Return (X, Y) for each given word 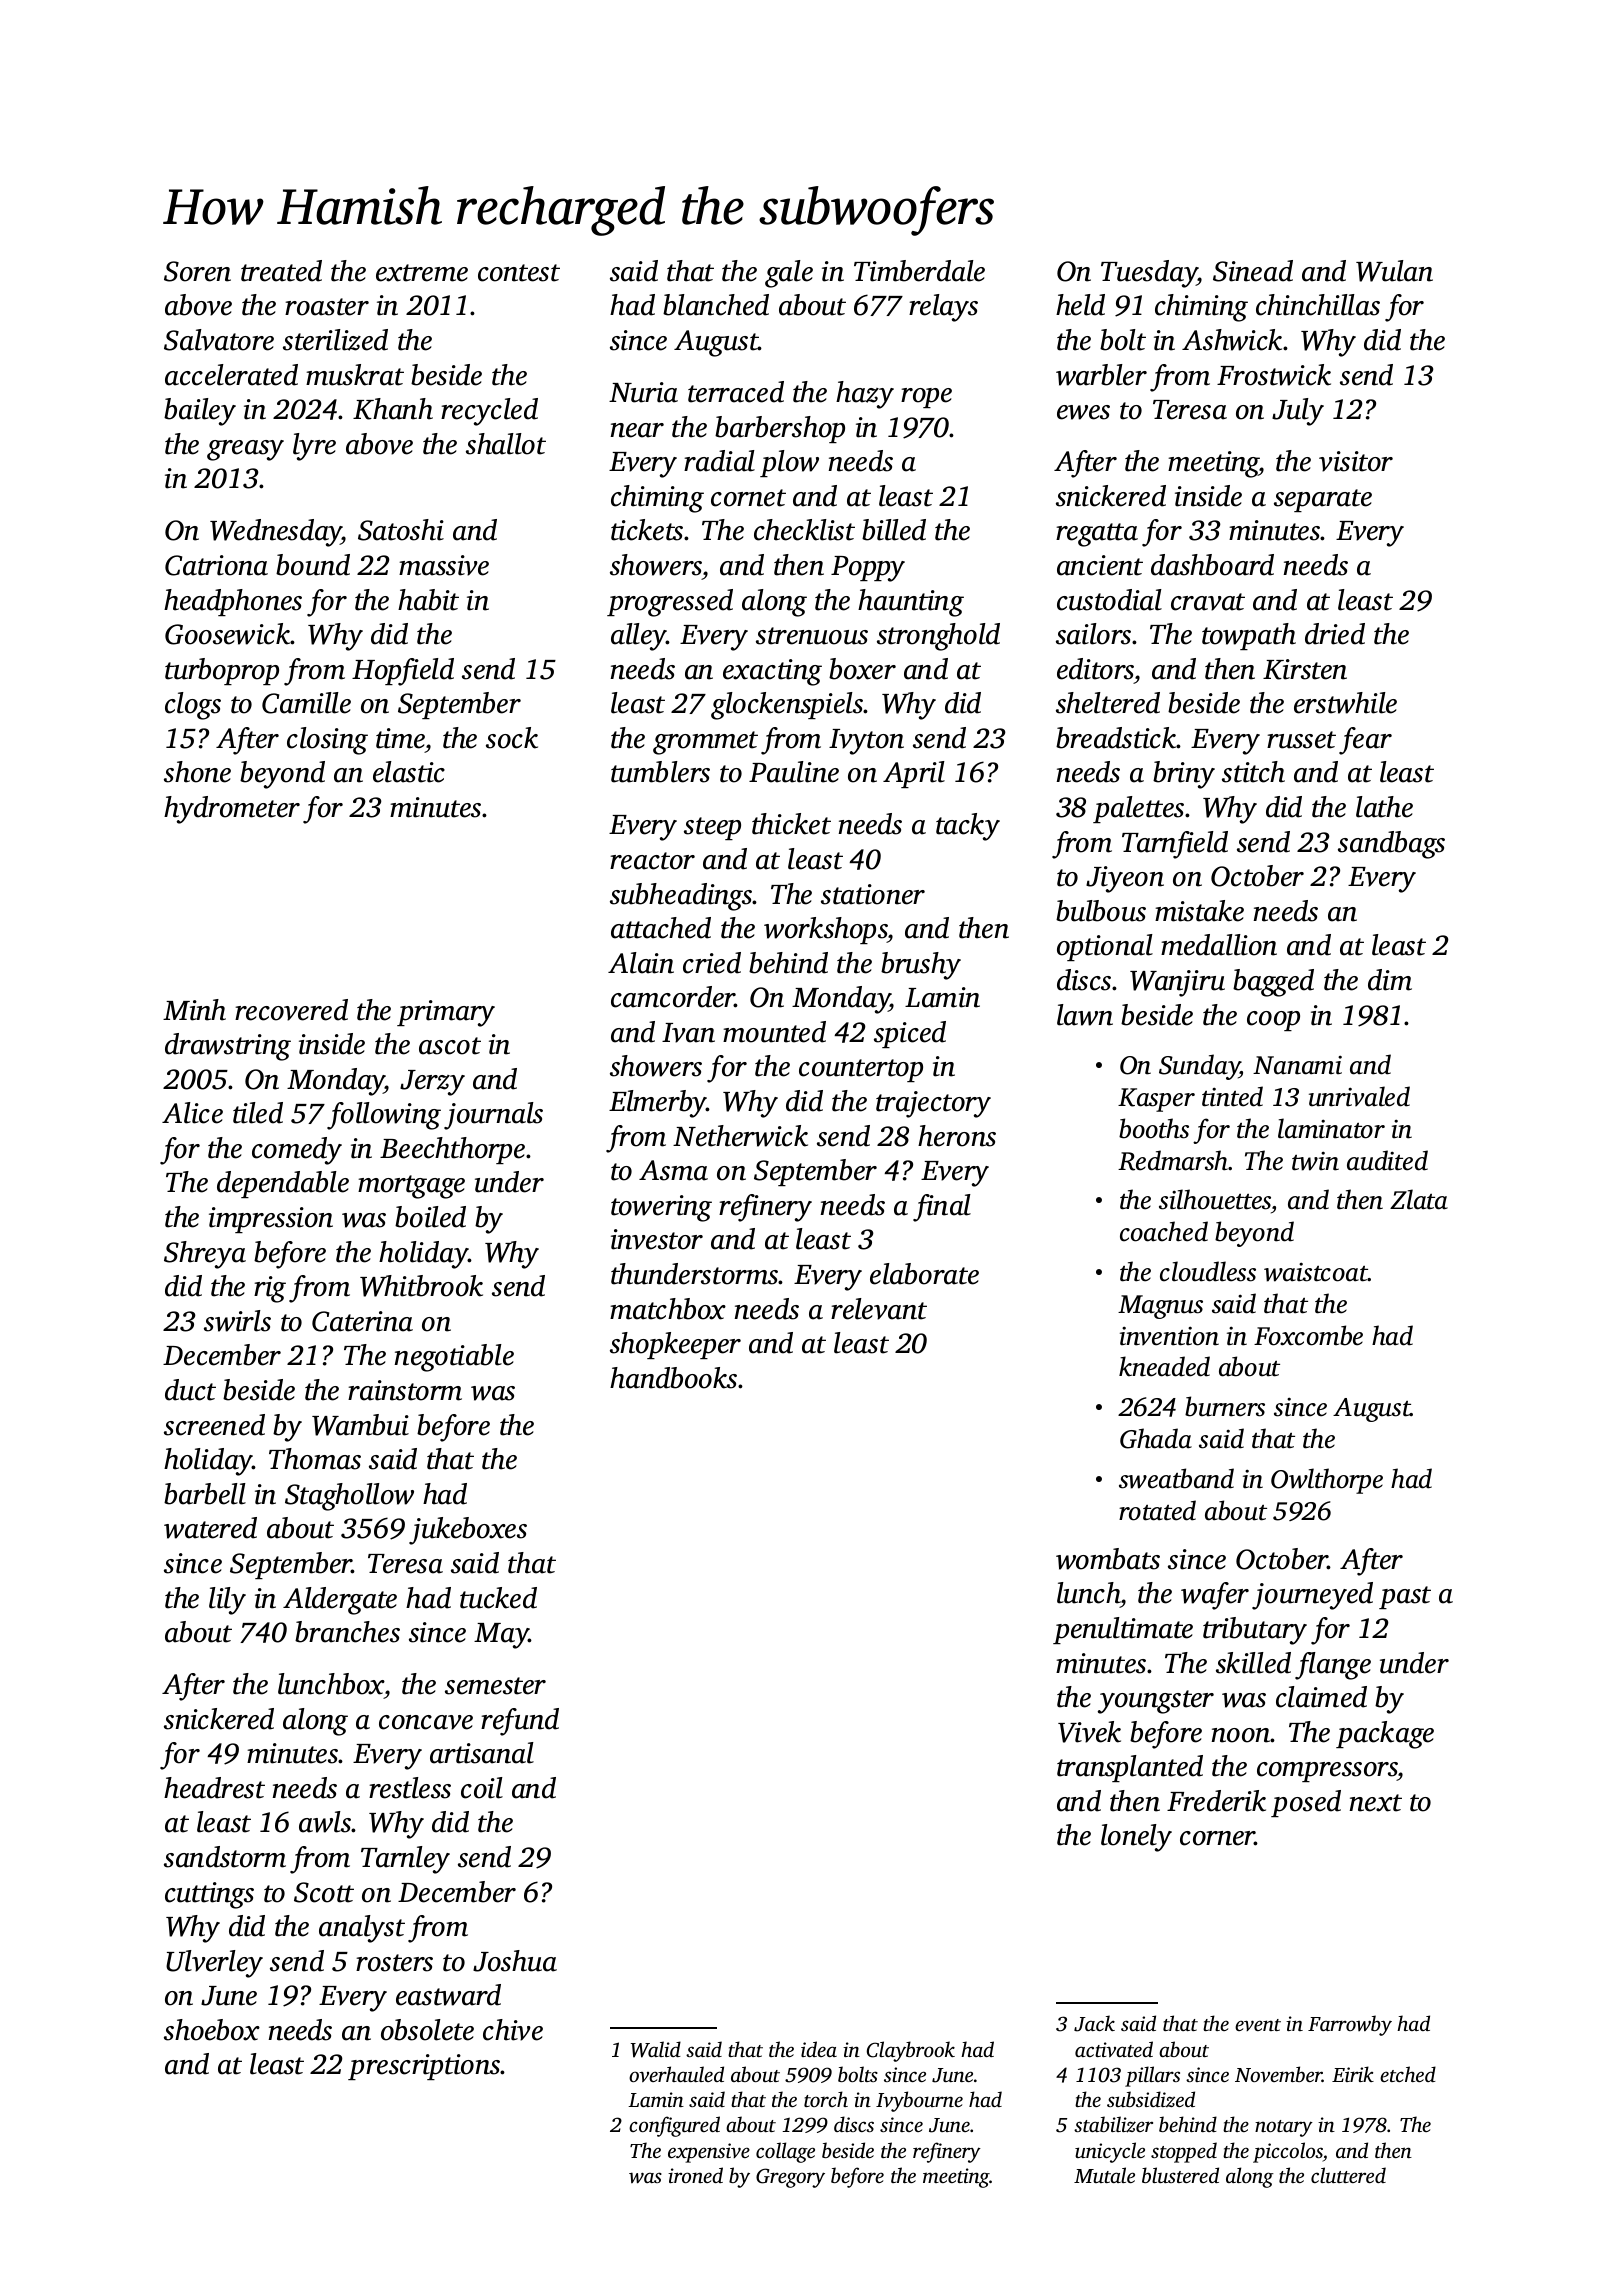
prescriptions (424, 2067)
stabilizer (1113, 2124)
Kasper (1156, 1100)
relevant (879, 1309)
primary (446, 1013)
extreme (422, 273)
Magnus (1160, 1307)
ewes (1083, 412)
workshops (826, 930)
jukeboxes (468, 1531)
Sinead (1253, 271)
